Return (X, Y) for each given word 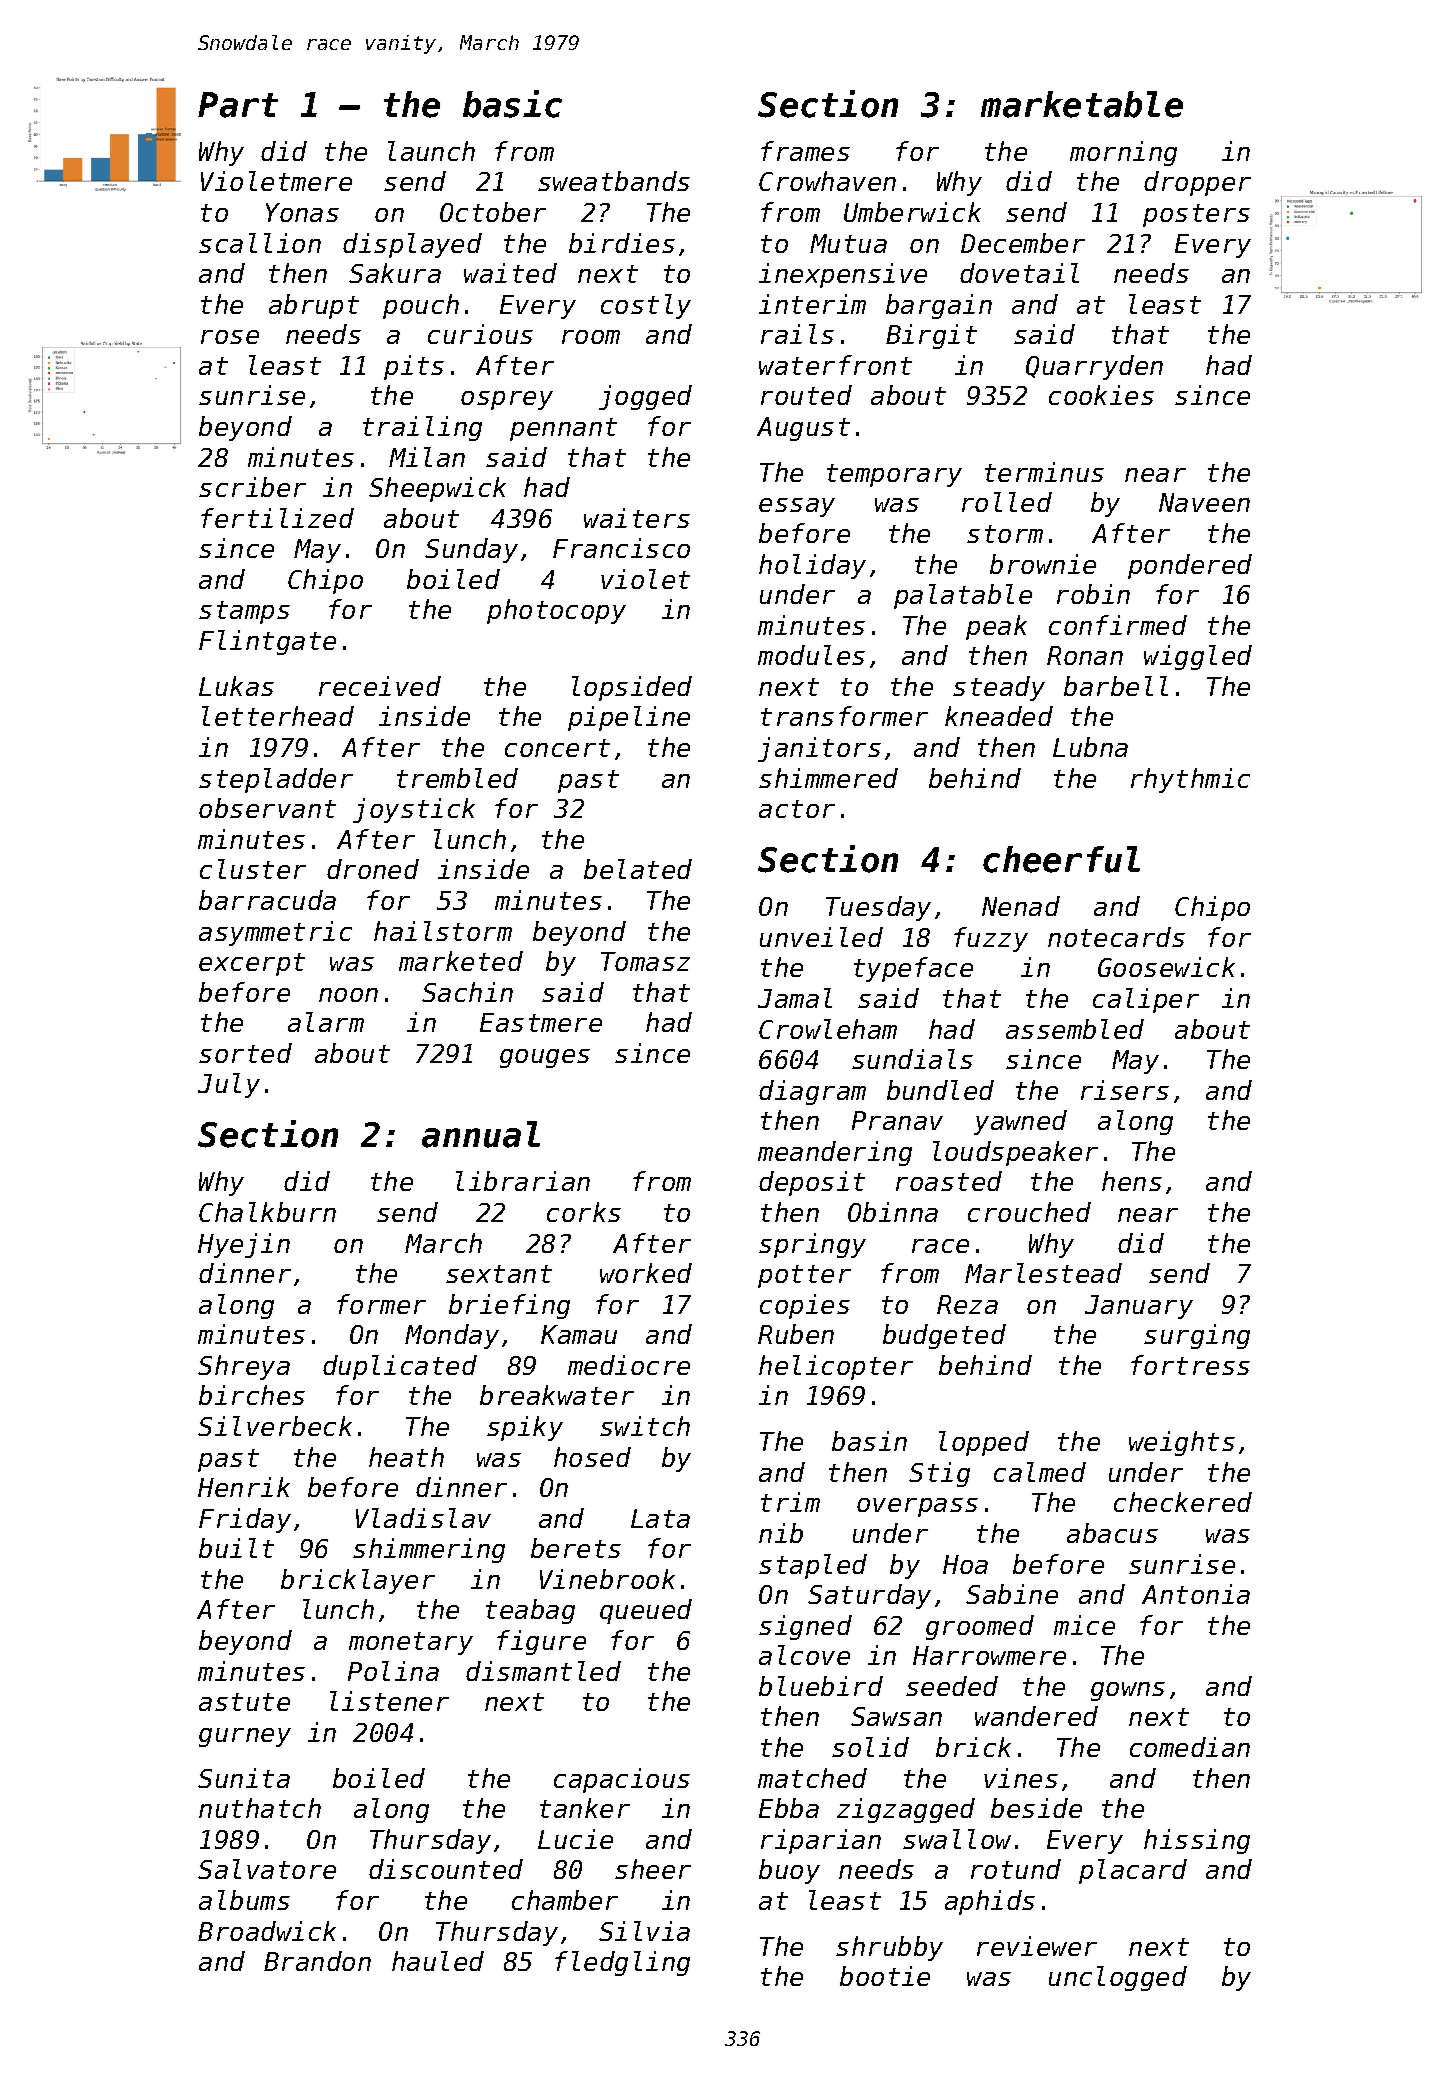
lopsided (632, 688)
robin (1093, 594)
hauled (438, 1961)
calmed (1040, 1472)
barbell (1116, 686)
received (380, 686)
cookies (1101, 395)
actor (797, 809)
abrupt (314, 306)
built (236, 1548)
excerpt (252, 964)
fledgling (622, 1963)
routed (806, 395)
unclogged (1118, 1978)
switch (645, 1426)
